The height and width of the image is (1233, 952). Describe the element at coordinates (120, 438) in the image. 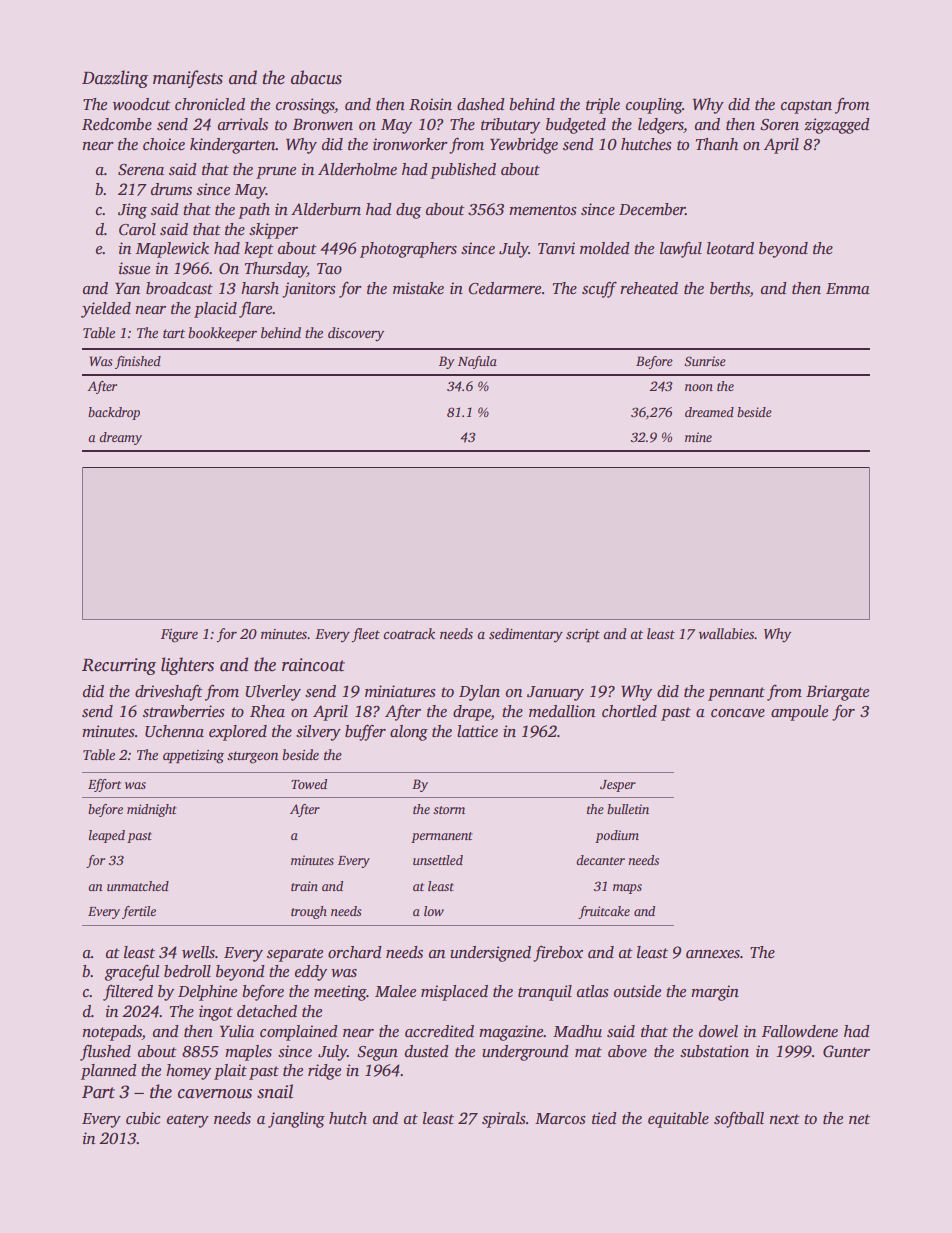

I see `dreamy` at that location.
